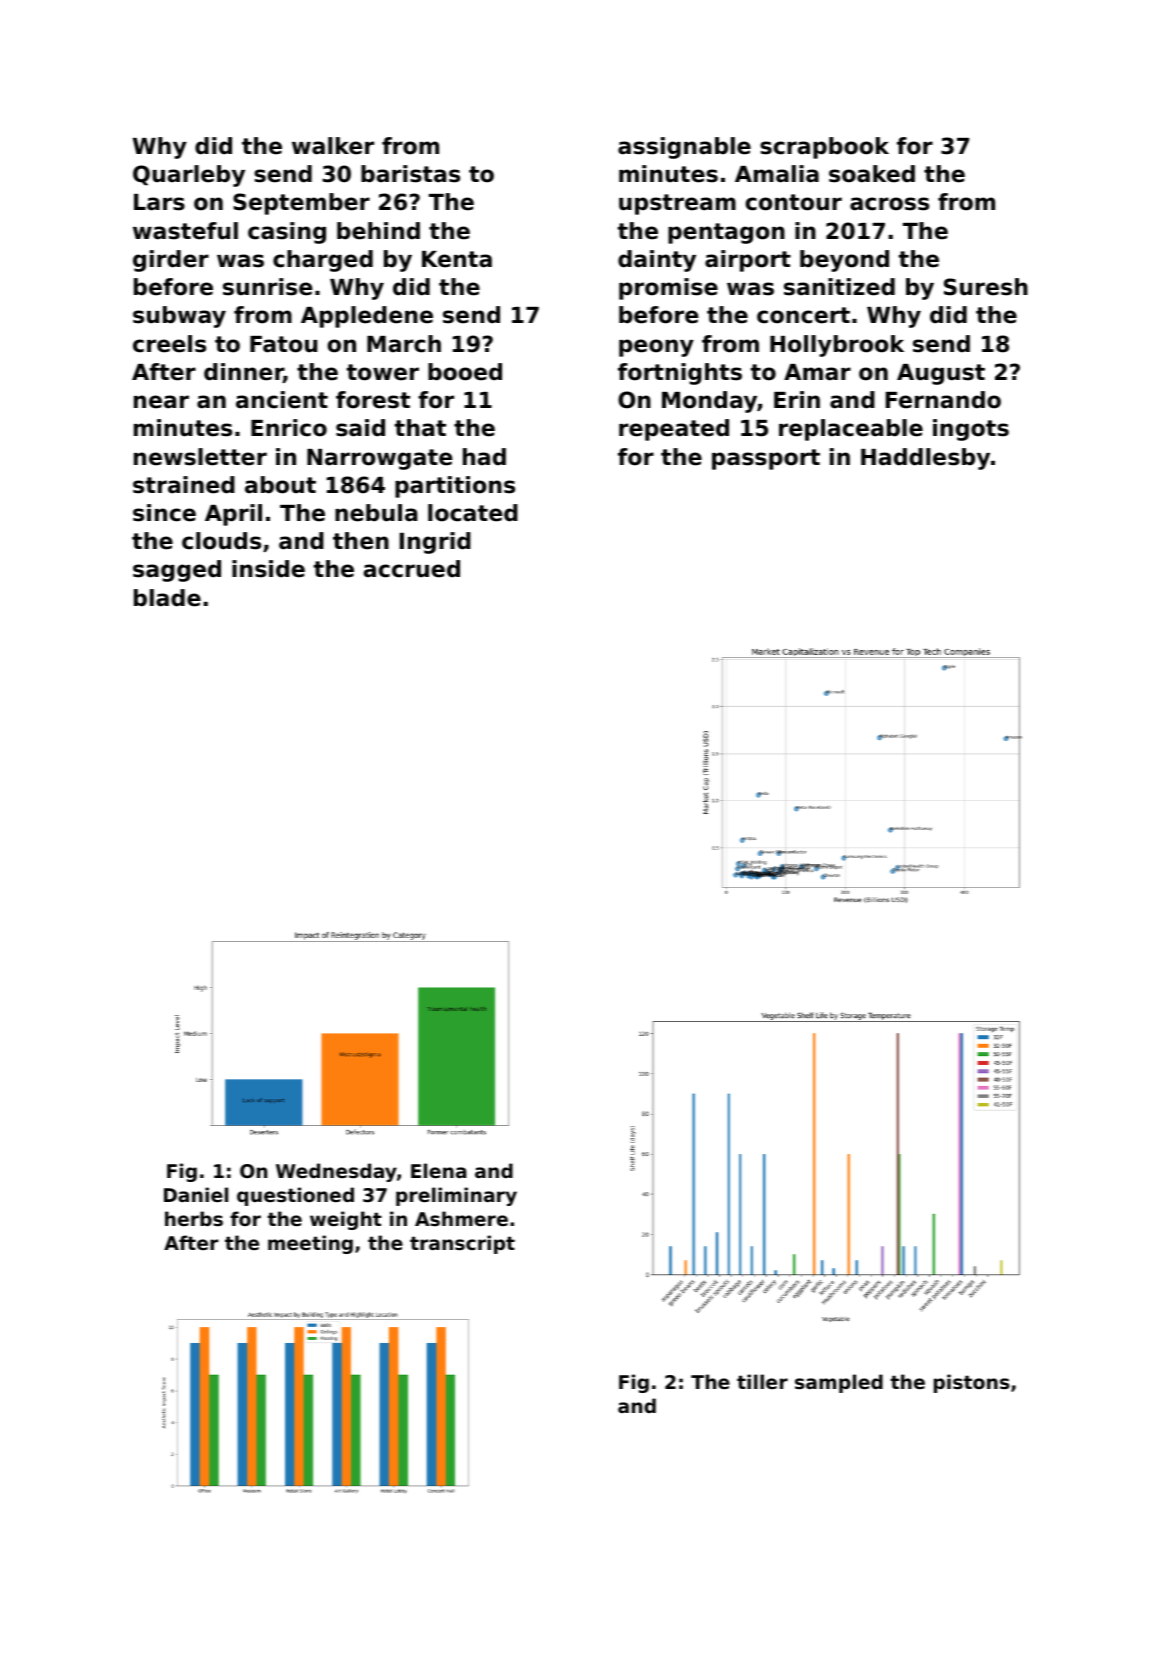  What do you see at coordinates (411, 569) in the screenshot?
I see `accrued` at bounding box center [411, 569].
